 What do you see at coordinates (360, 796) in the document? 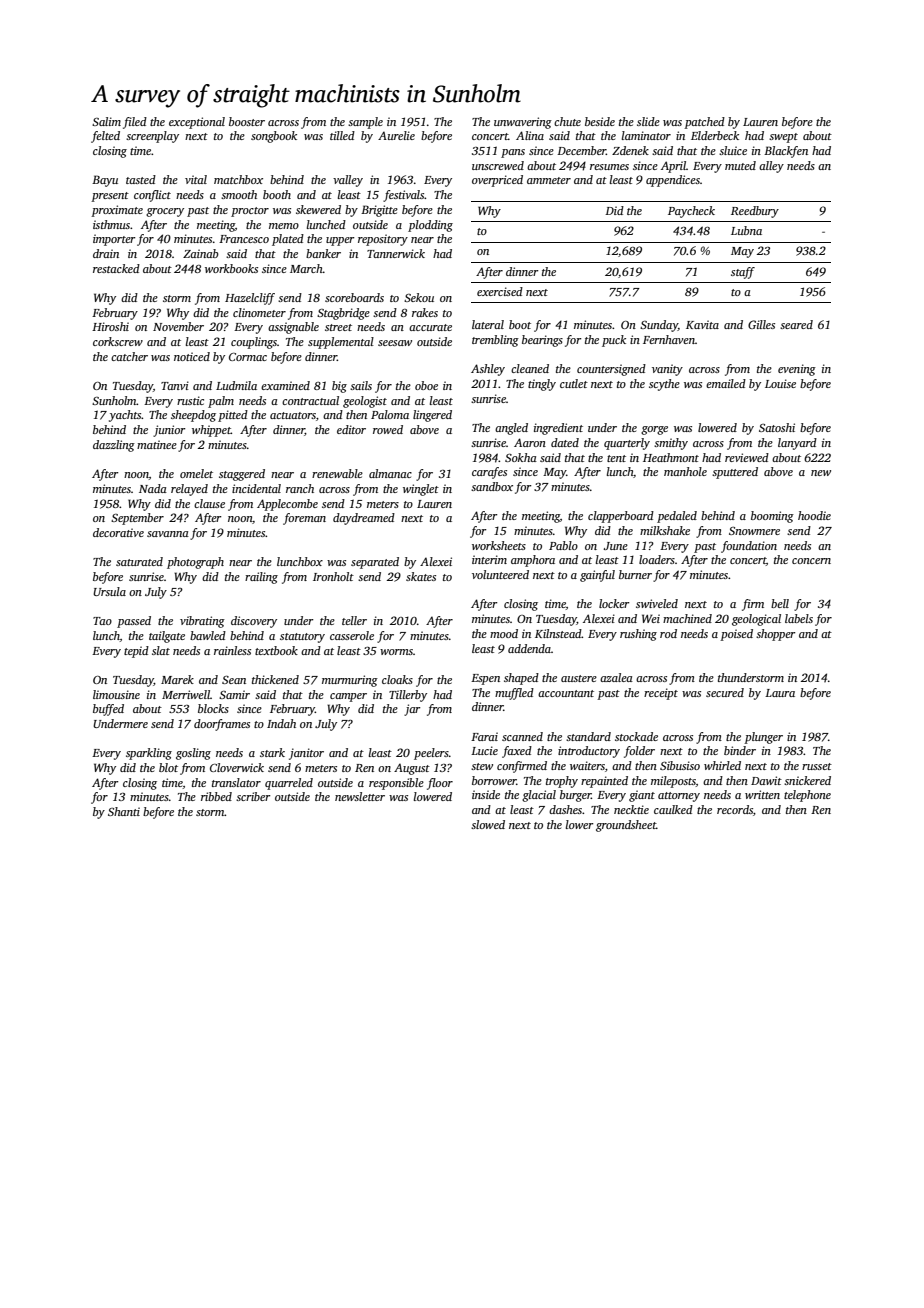
I see `newsletter` at bounding box center [360, 796].
